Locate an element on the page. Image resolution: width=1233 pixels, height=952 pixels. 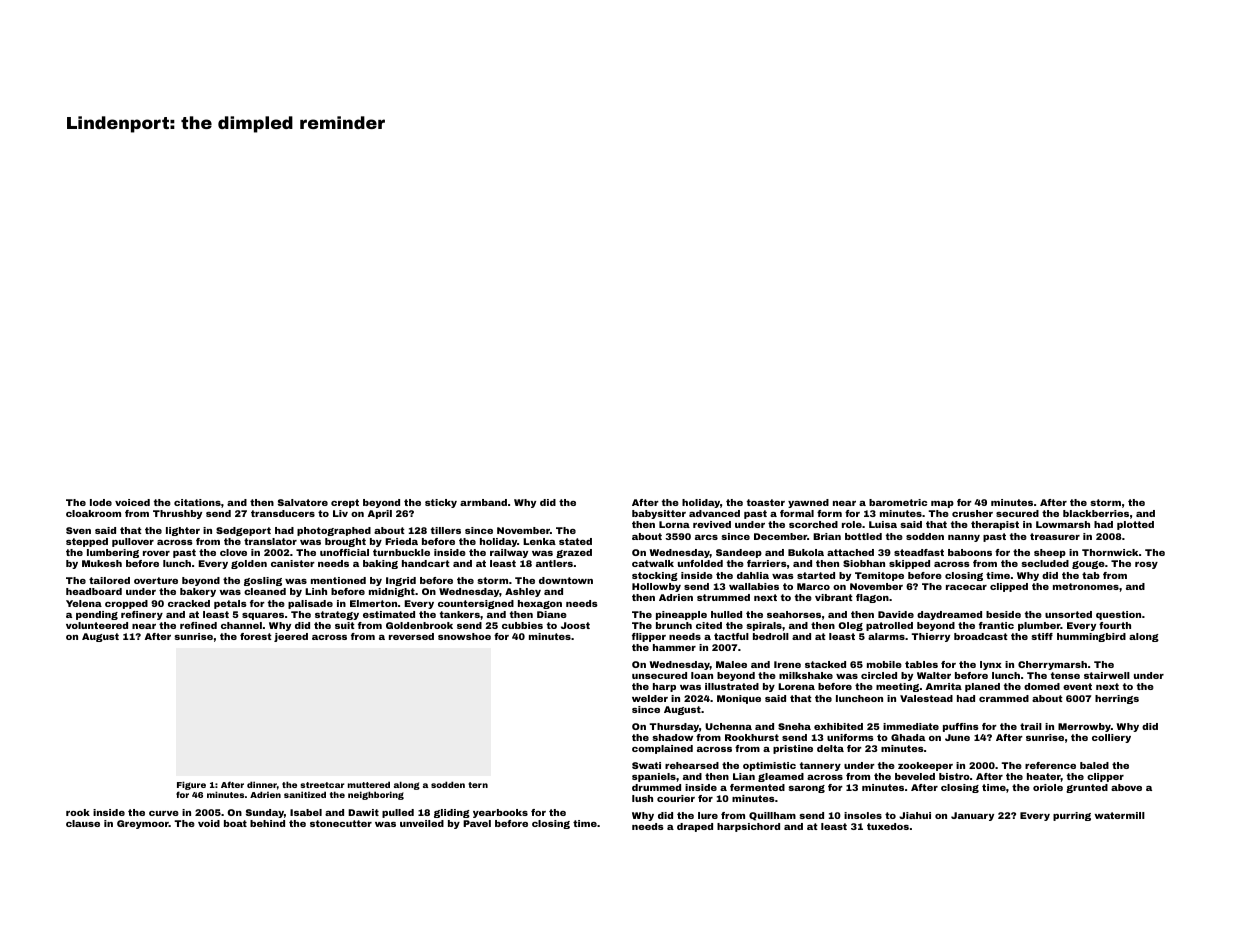
barometric is located at coordinates (898, 502).
